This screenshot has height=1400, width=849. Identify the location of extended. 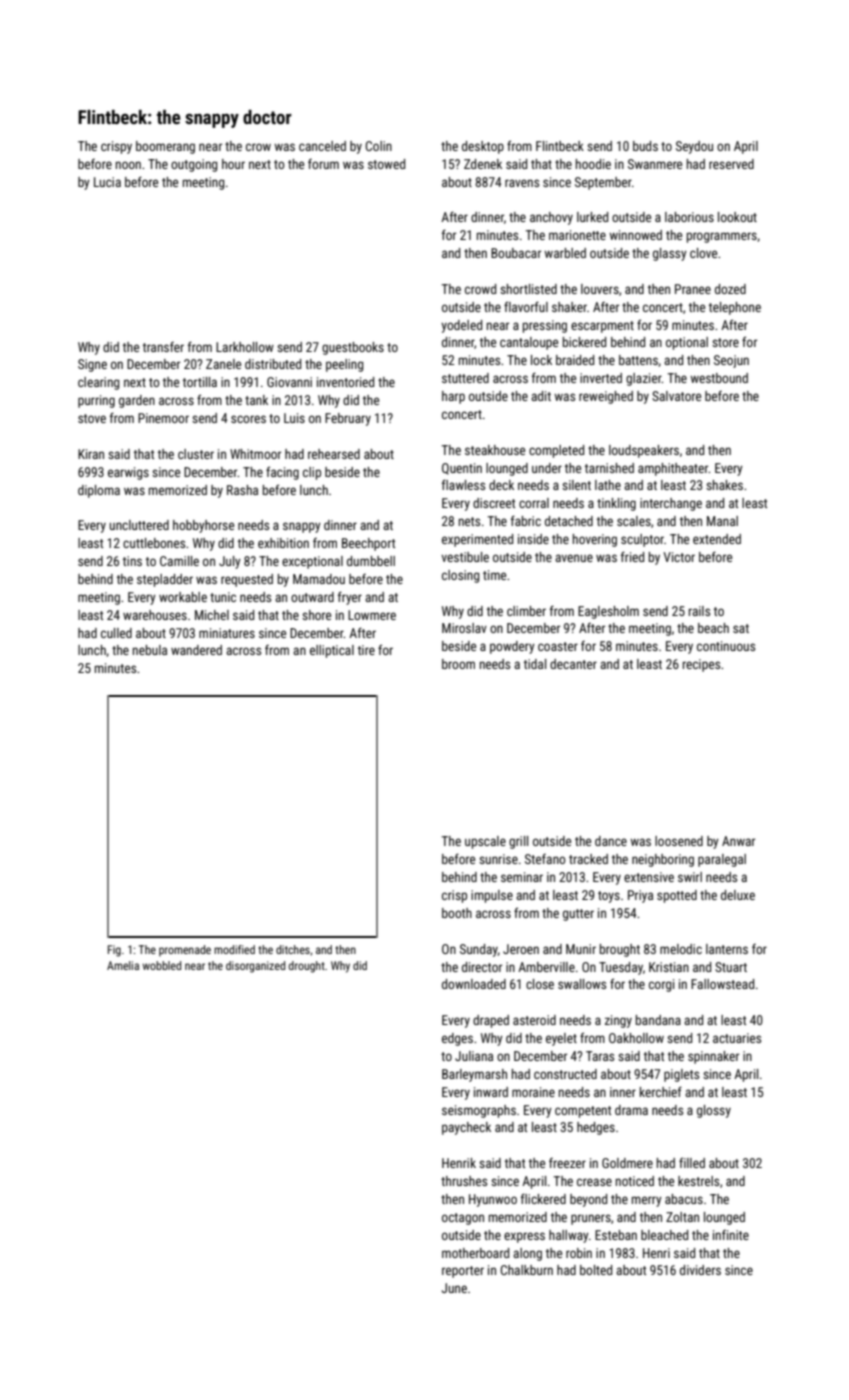
(717, 539).
